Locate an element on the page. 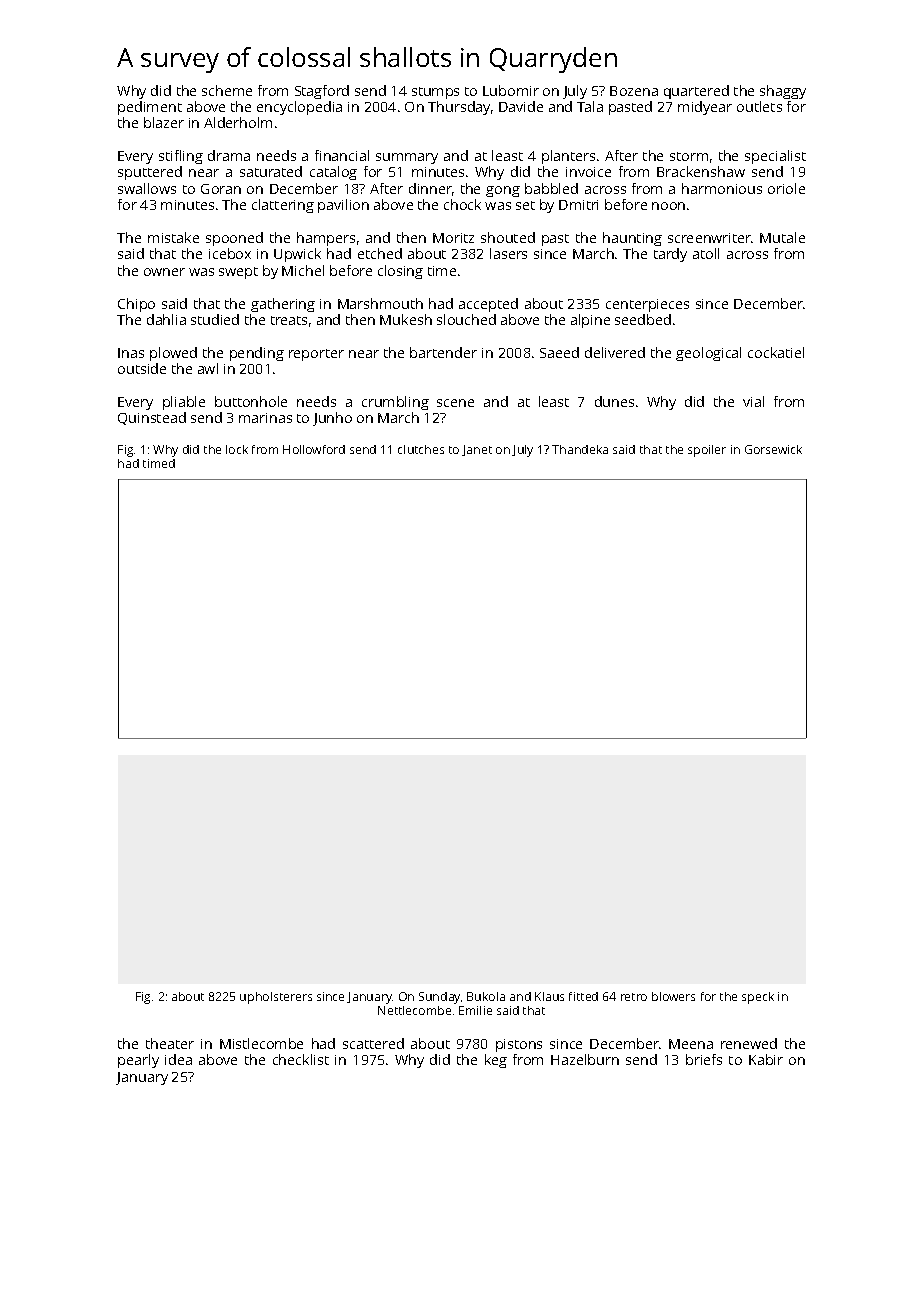  stumps is located at coordinates (435, 93).
